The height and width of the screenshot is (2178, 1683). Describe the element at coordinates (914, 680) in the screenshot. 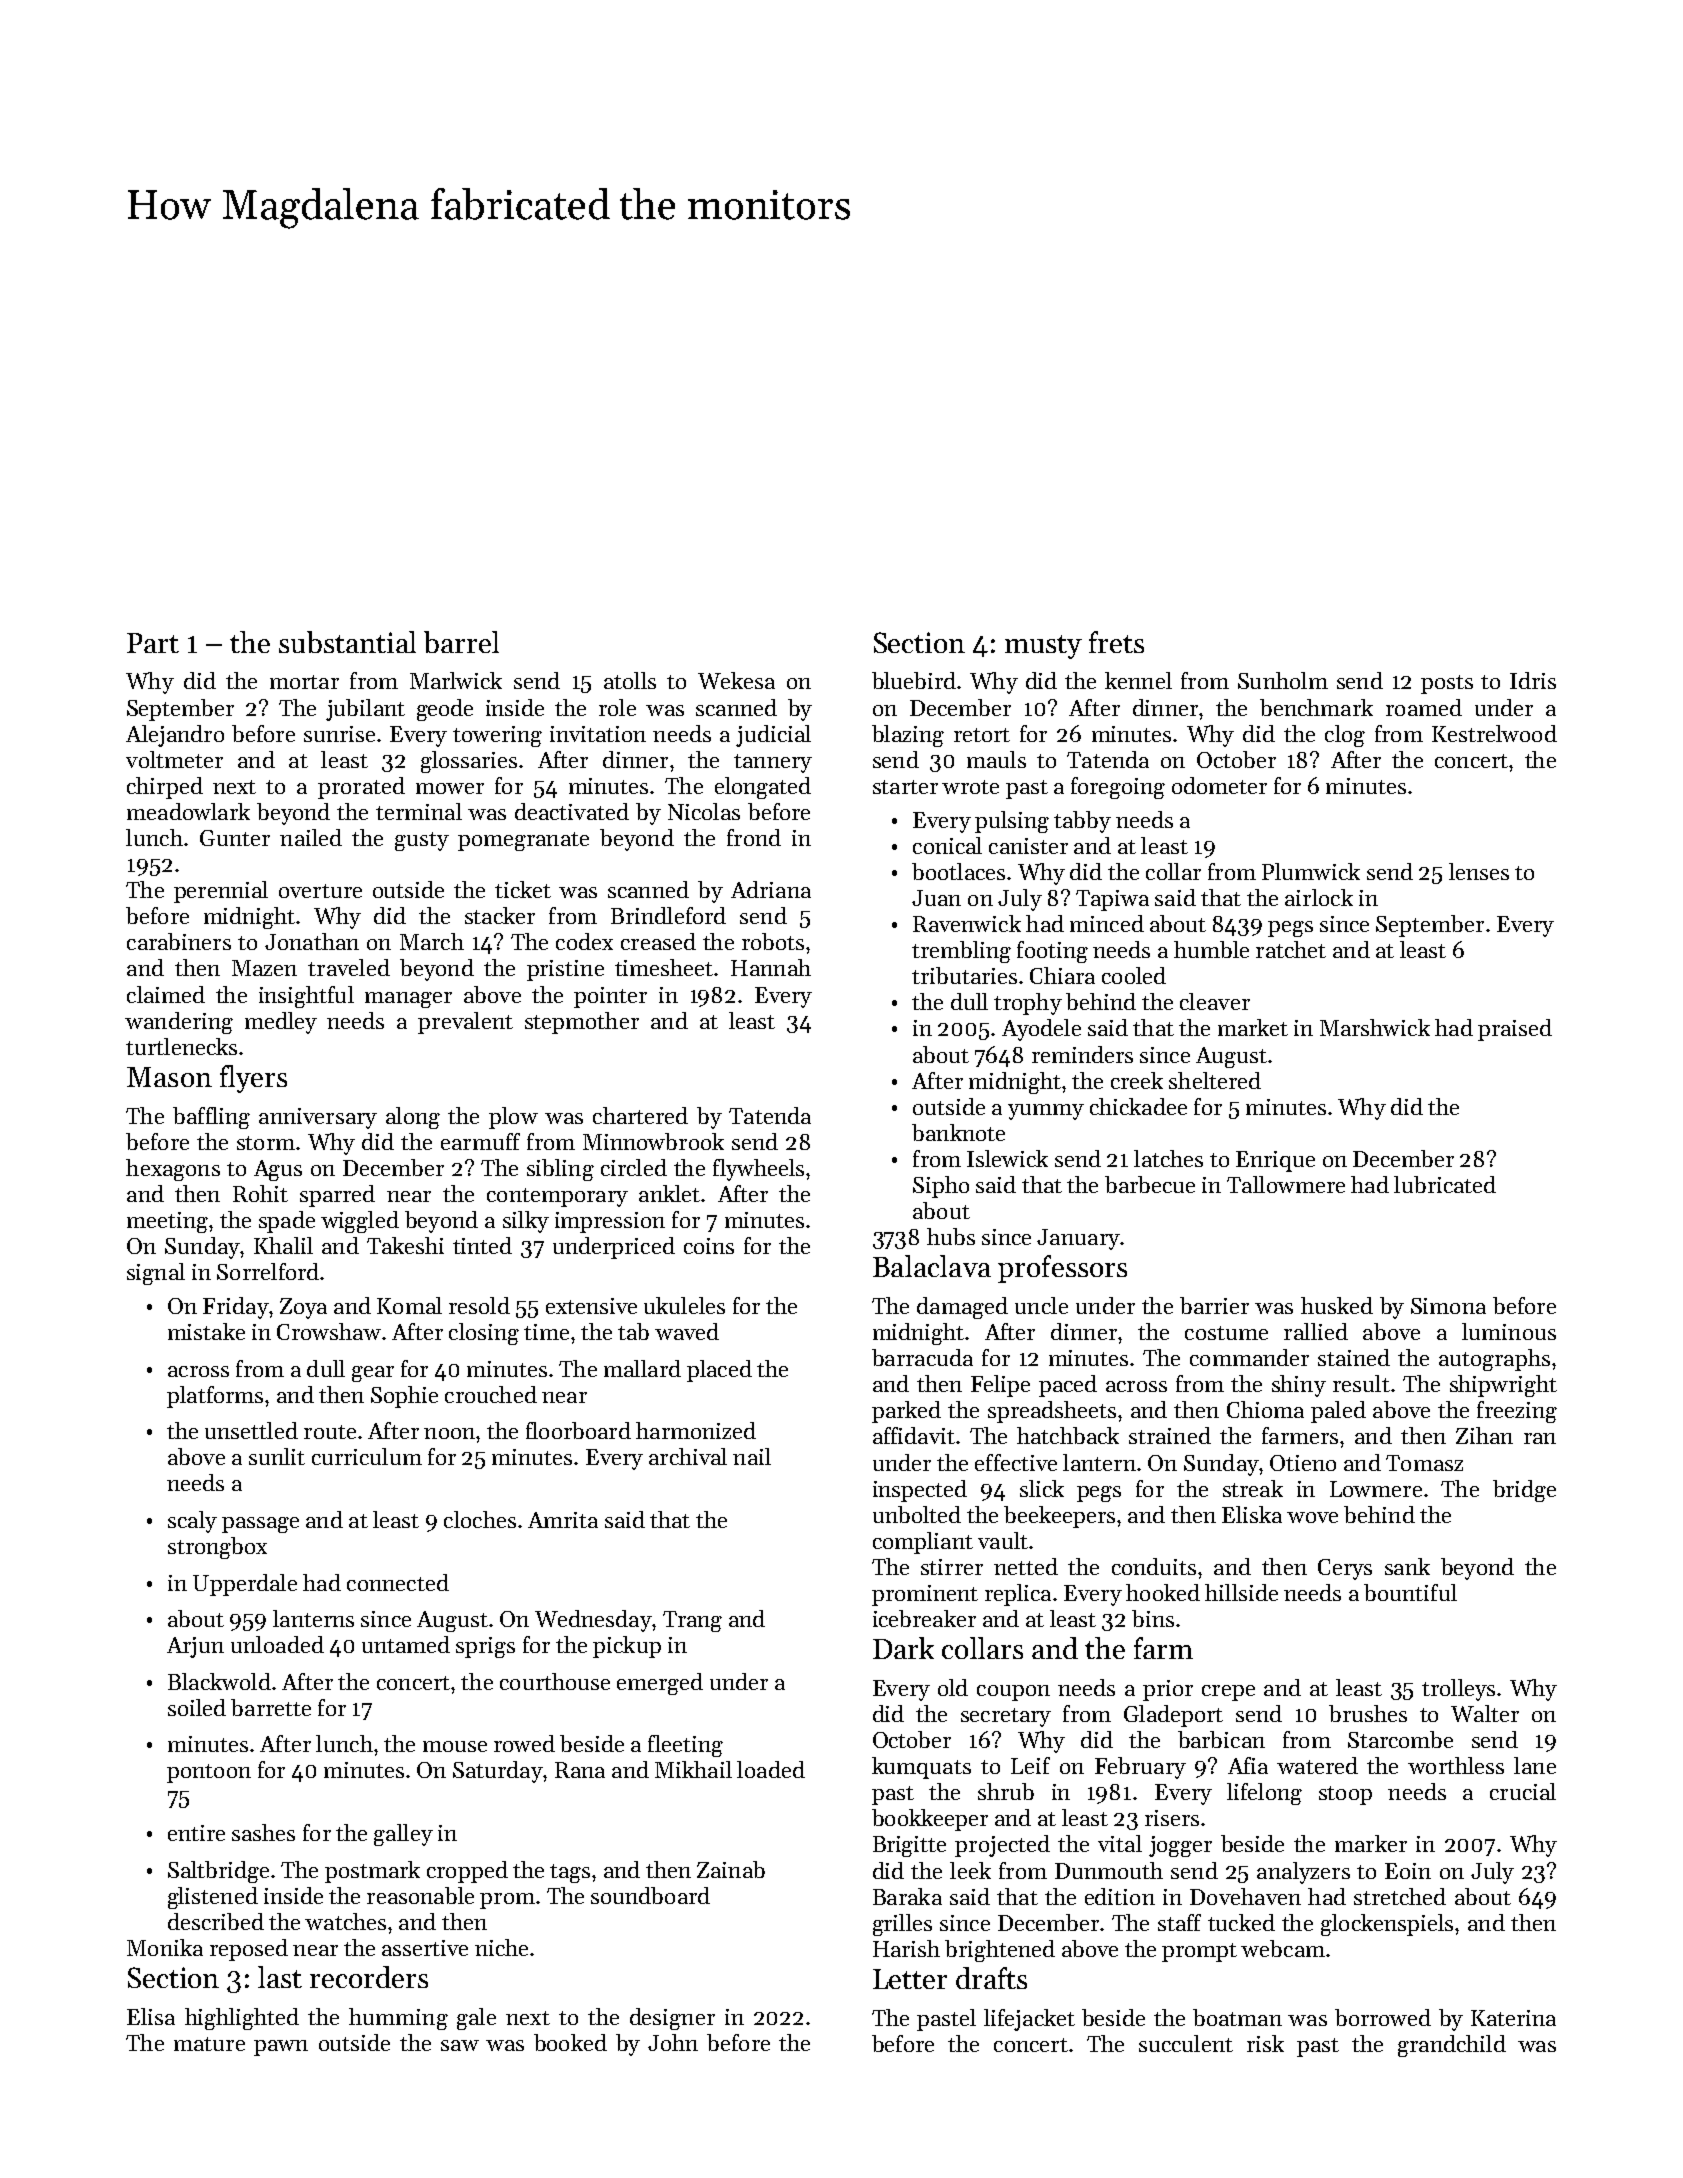

I see `bluebird` at that location.
